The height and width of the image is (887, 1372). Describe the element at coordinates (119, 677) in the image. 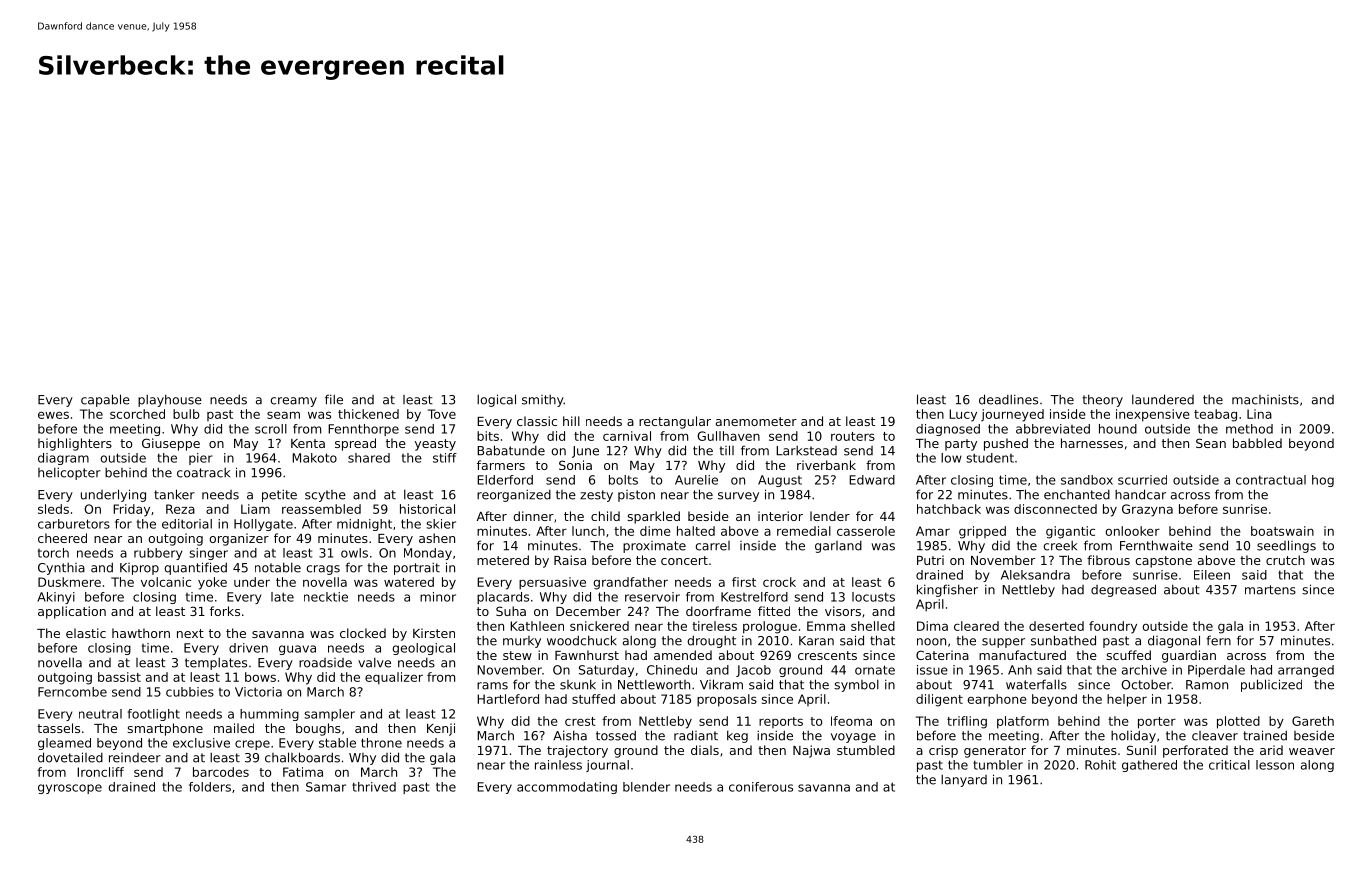

I see `bassist` at that location.
